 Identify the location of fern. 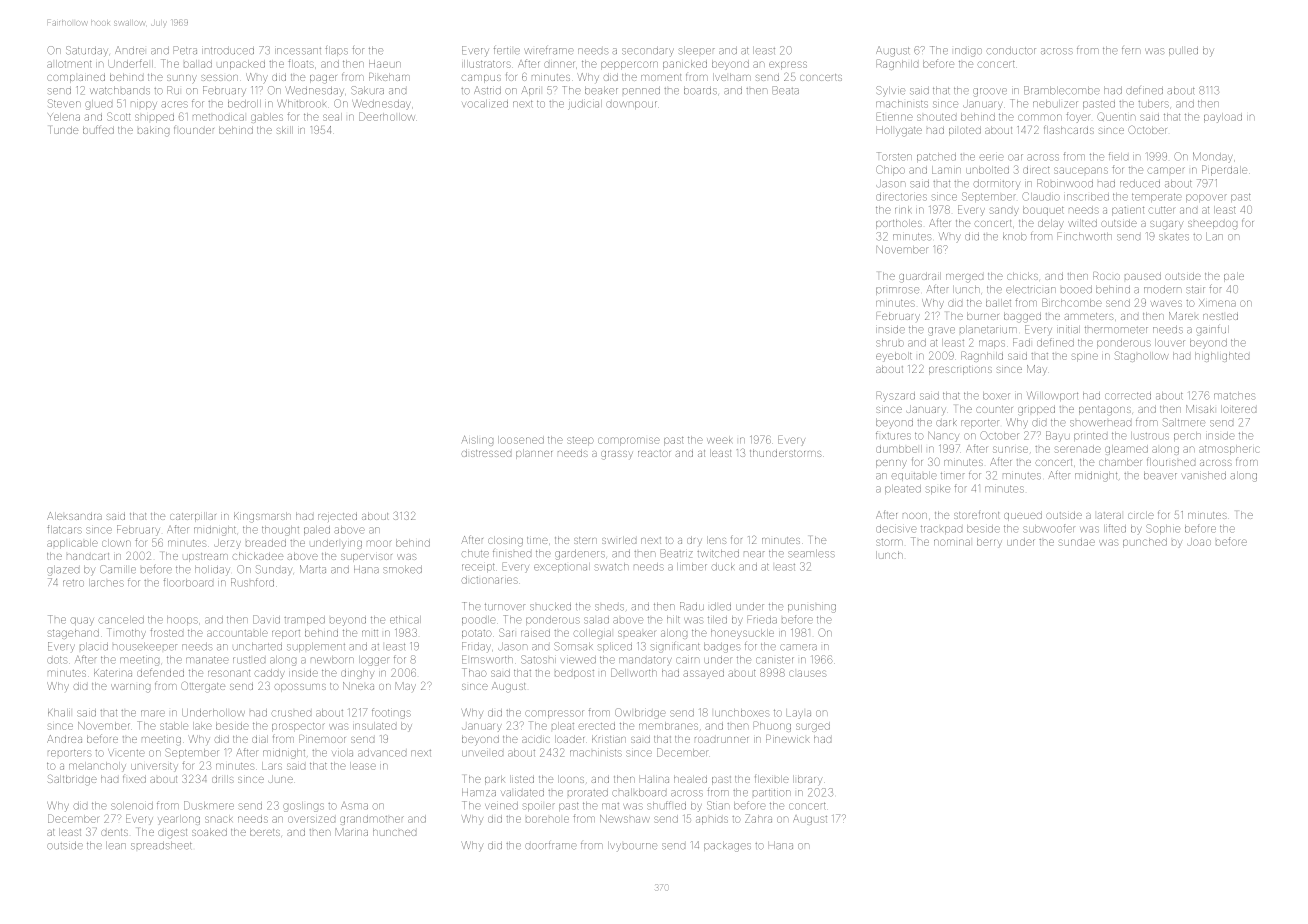
(1131, 51).
